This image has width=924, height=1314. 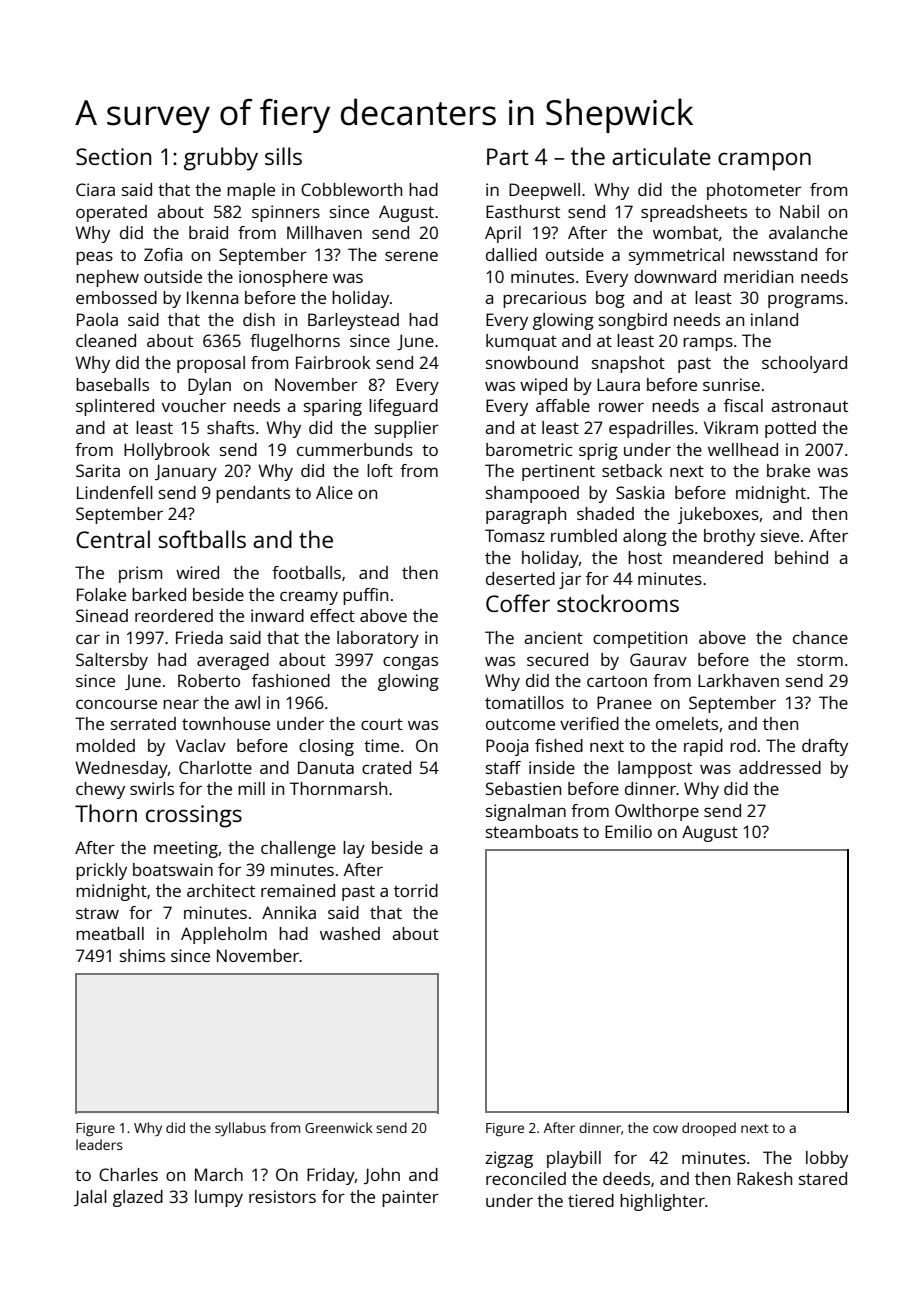 What do you see at coordinates (116, 704) in the image?
I see `concourse` at bounding box center [116, 704].
